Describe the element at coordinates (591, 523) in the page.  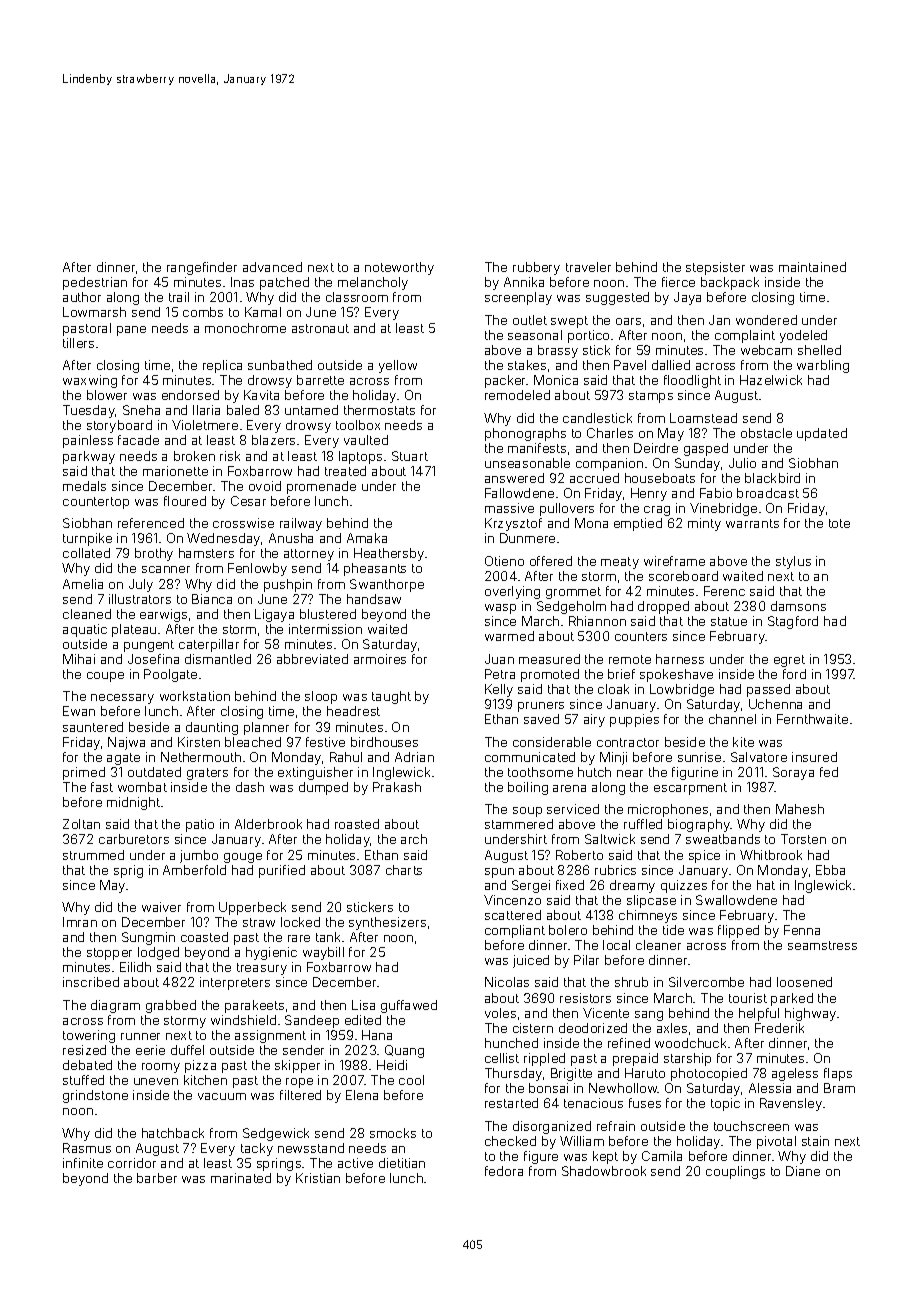
I see `Mona` at that location.
